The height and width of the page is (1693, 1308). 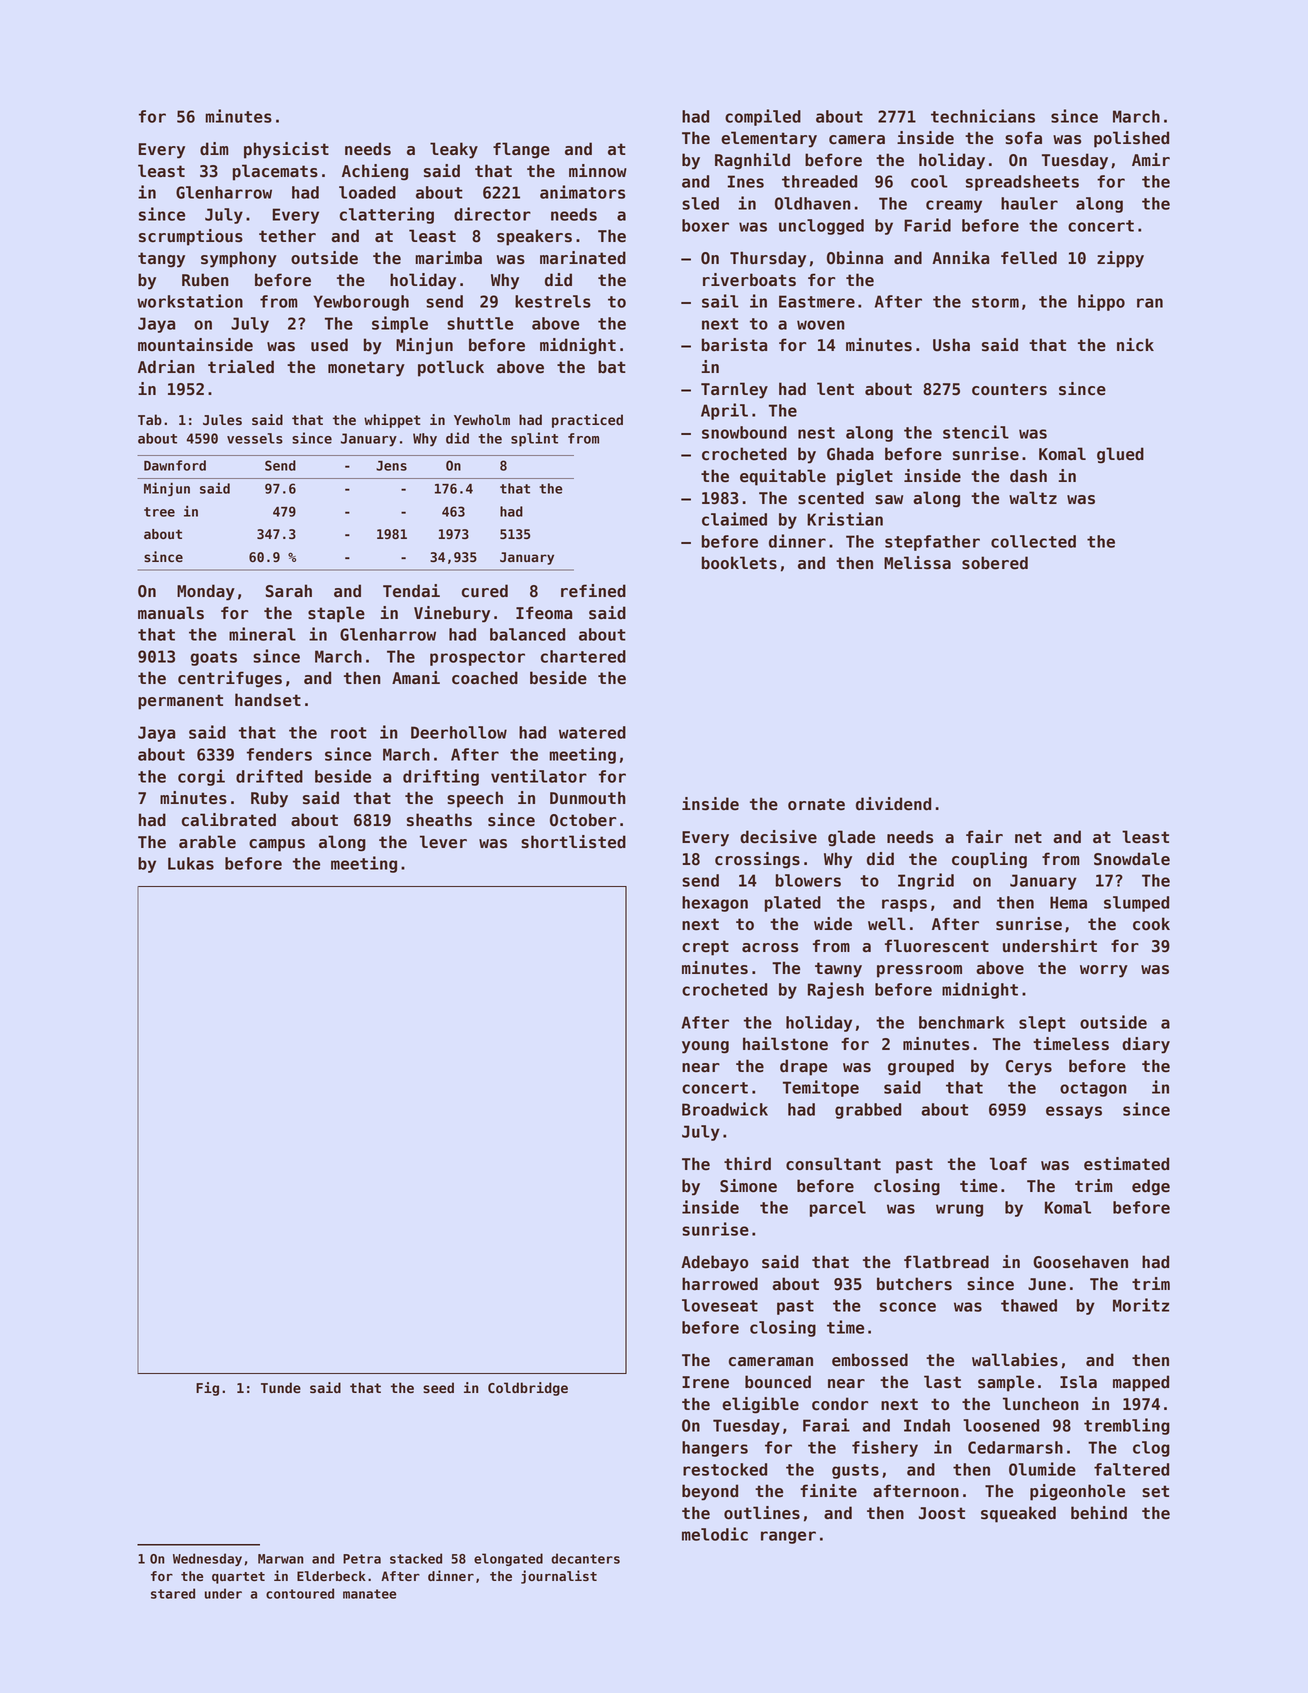 I want to click on dividend, so click(x=893, y=804).
